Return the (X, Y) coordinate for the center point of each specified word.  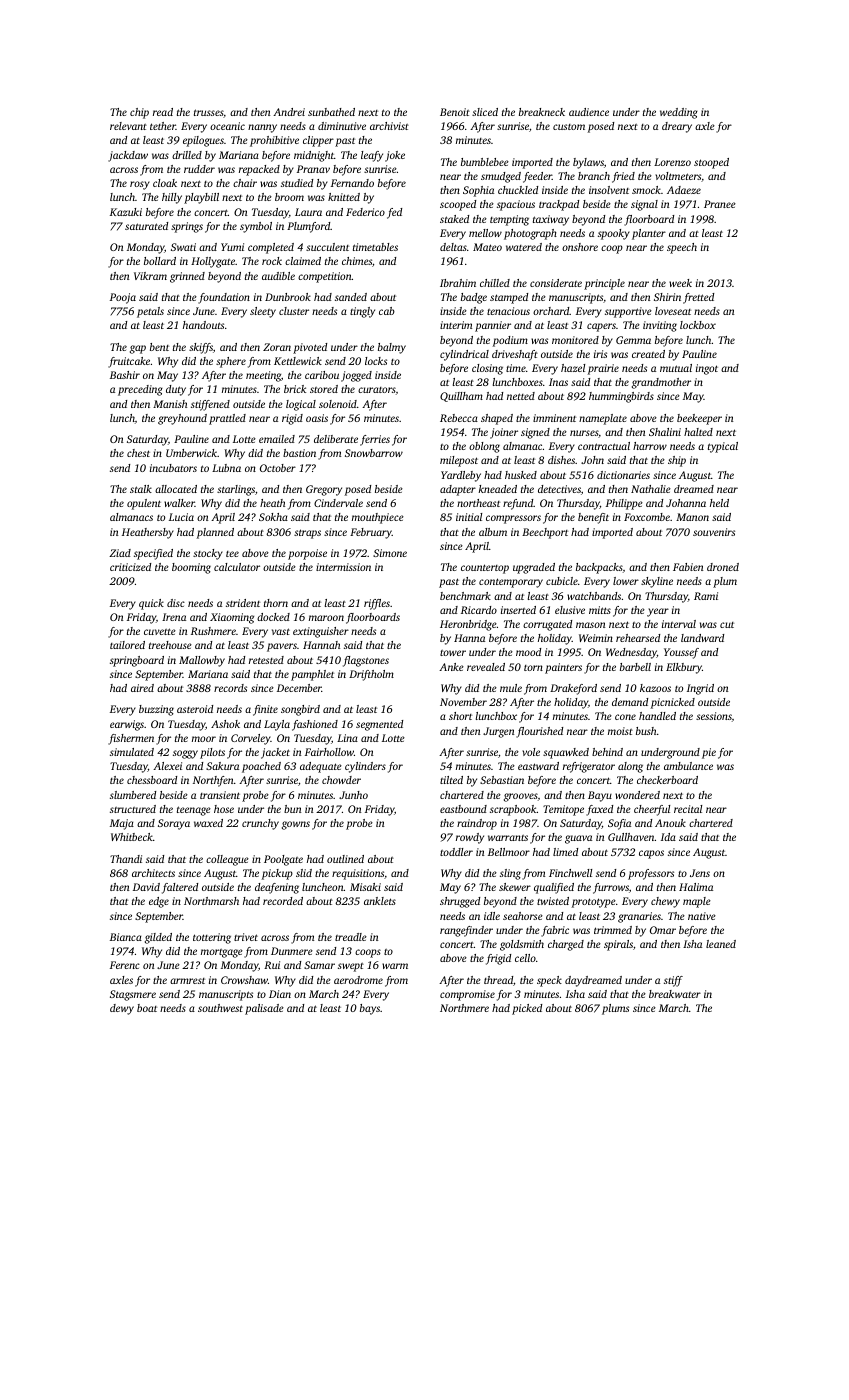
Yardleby (461, 476)
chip (139, 113)
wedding (679, 113)
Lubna (226, 468)
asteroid (195, 709)
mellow (485, 233)
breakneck (542, 112)
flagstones (366, 661)
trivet (246, 937)
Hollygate (213, 262)
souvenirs (714, 532)
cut (727, 625)
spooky (614, 234)
